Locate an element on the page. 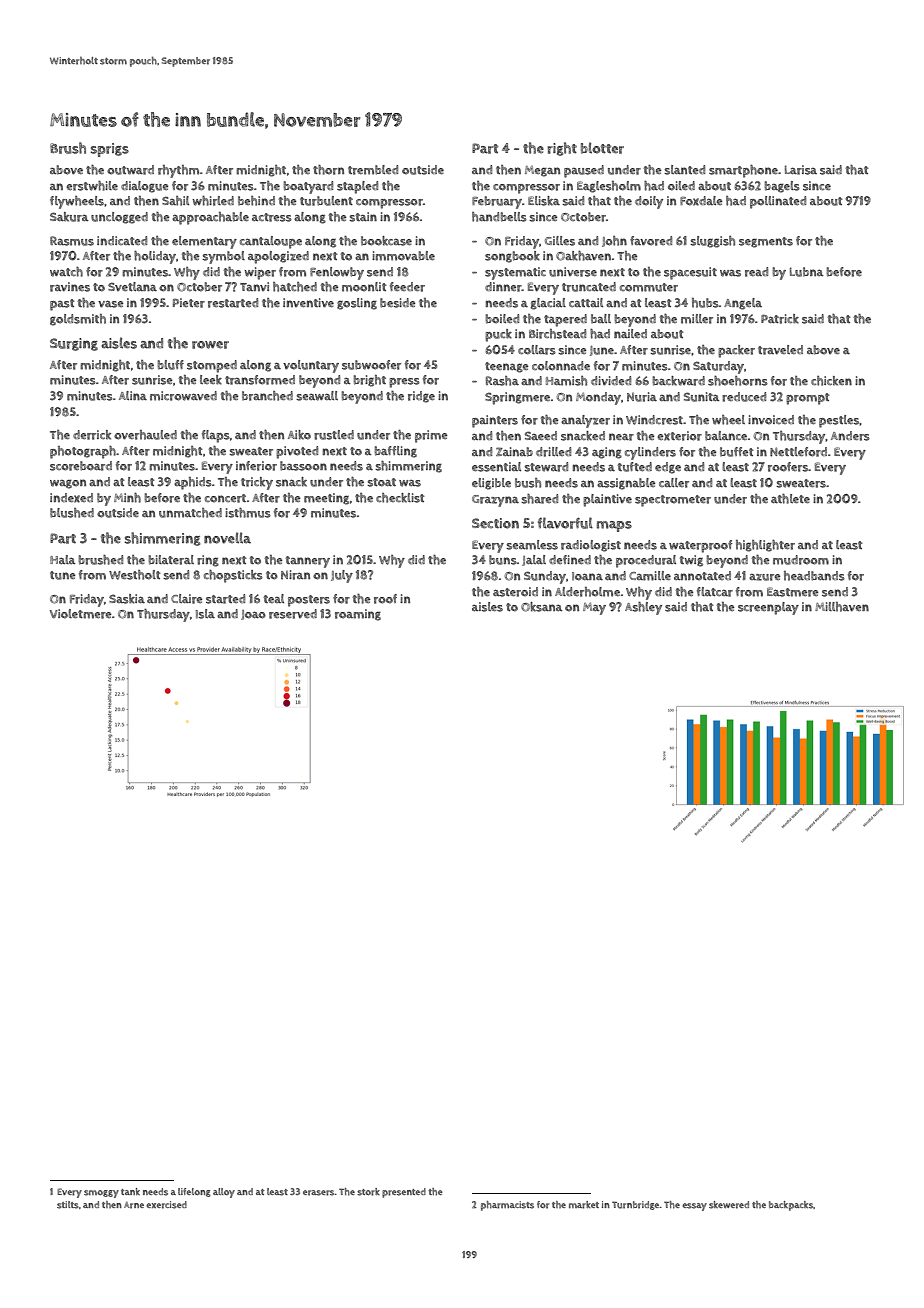  lifelong is located at coordinates (194, 1192).
